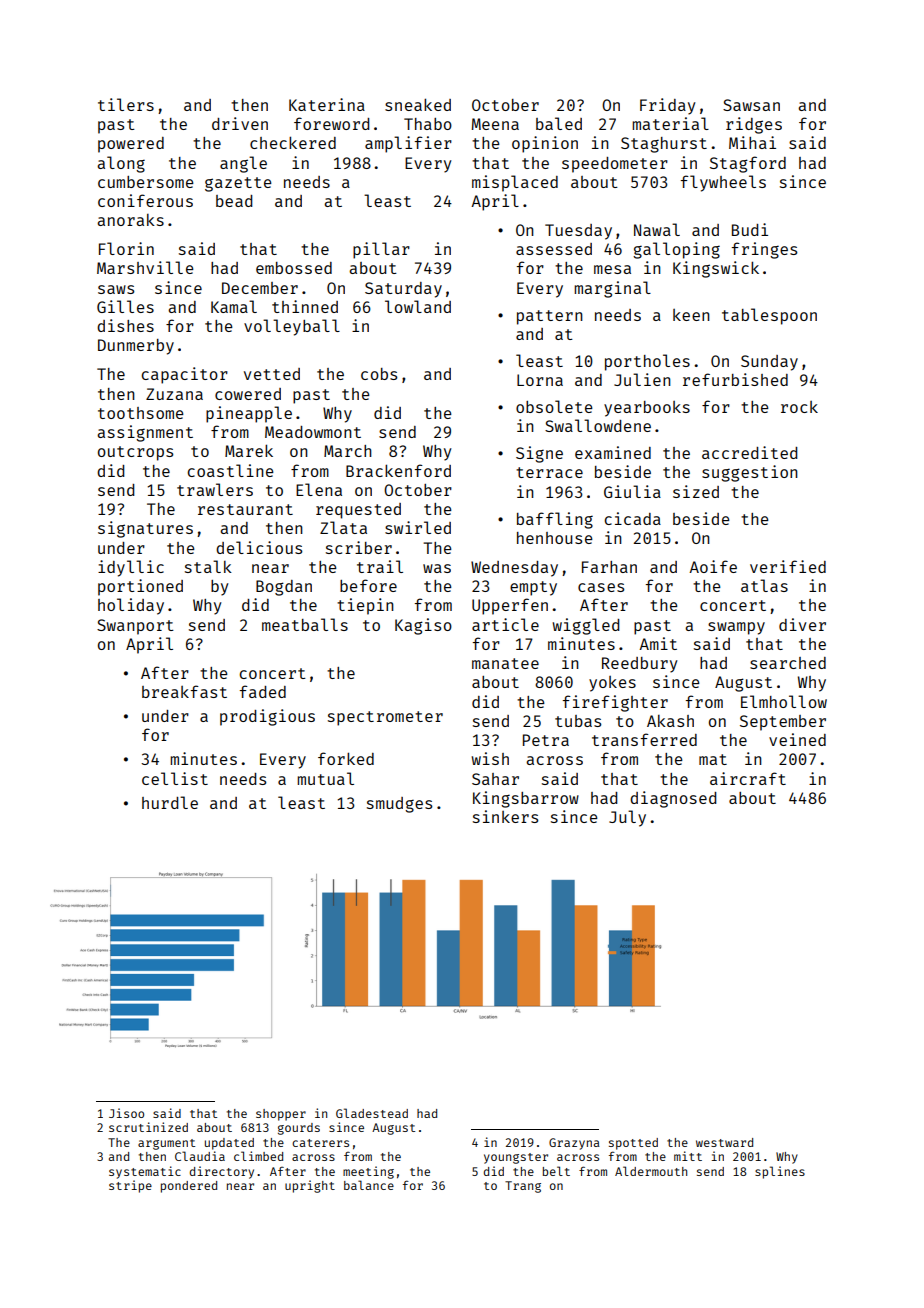 The width and height of the screenshot is (924, 1308). I want to click on requested, so click(358, 511).
